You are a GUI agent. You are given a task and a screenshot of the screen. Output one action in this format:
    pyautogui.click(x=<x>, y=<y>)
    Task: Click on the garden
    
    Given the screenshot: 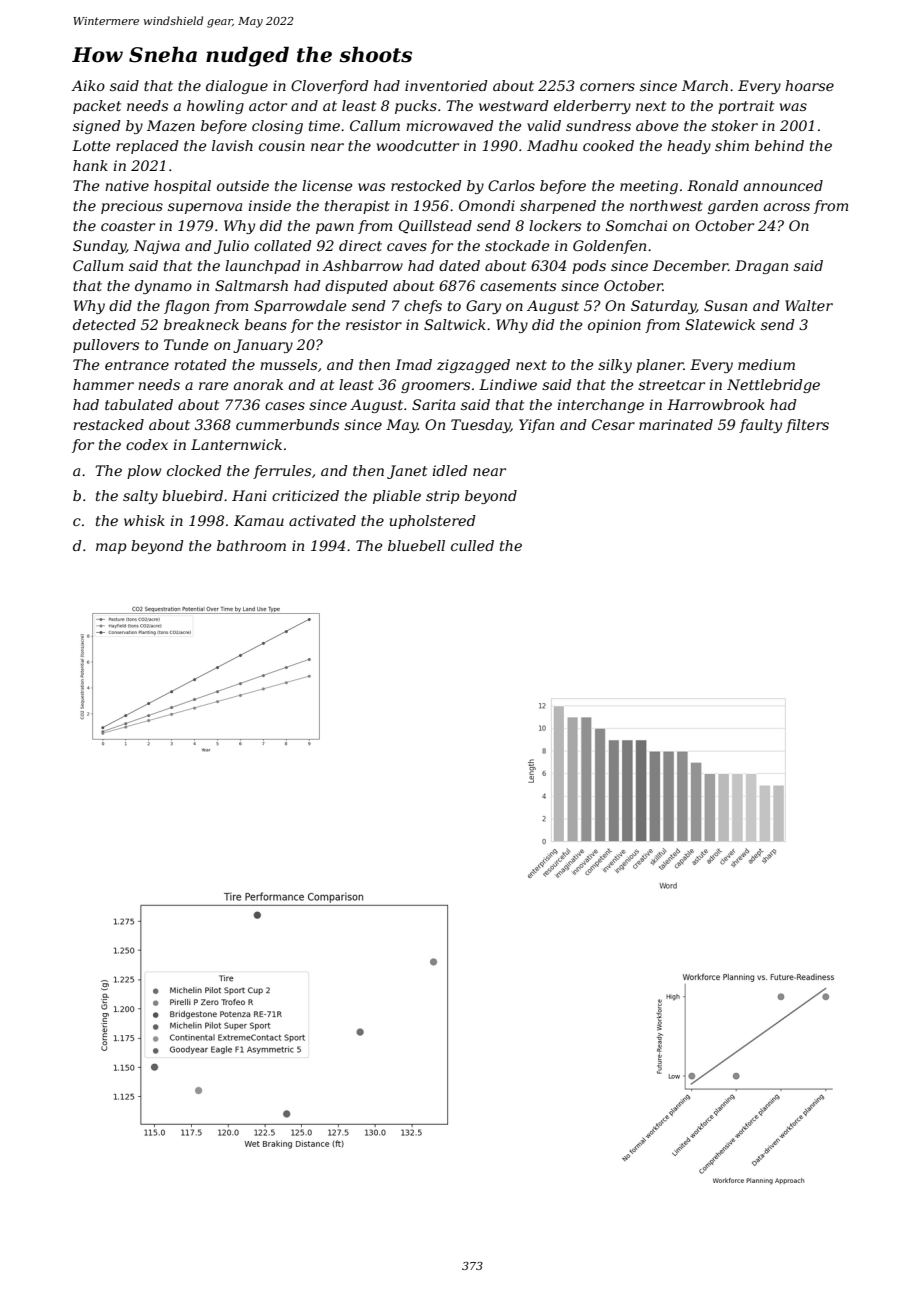 What is the action you would take?
    pyautogui.click(x=733, y=207)
